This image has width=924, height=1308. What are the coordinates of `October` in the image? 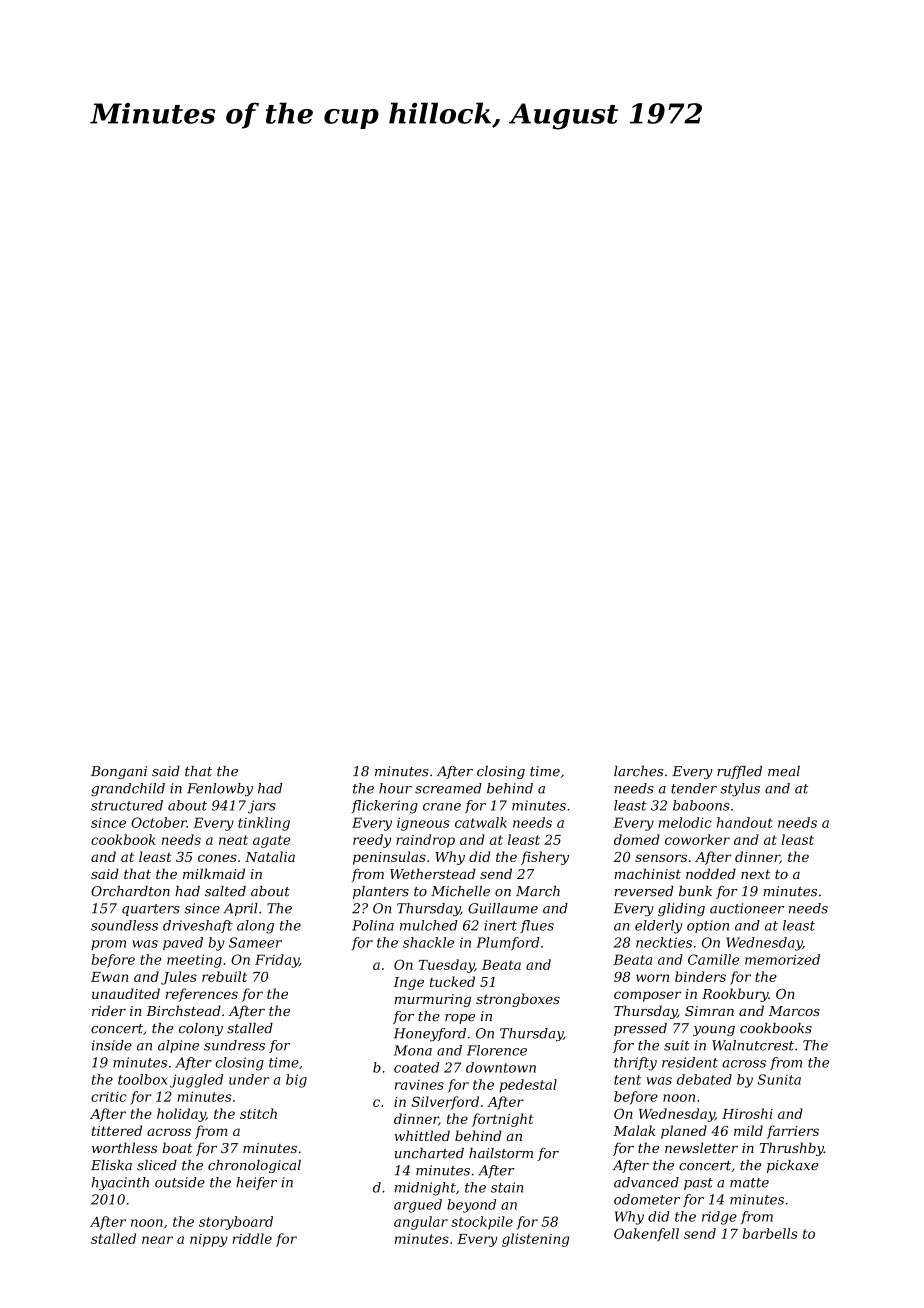 It's located at (159, 822).
